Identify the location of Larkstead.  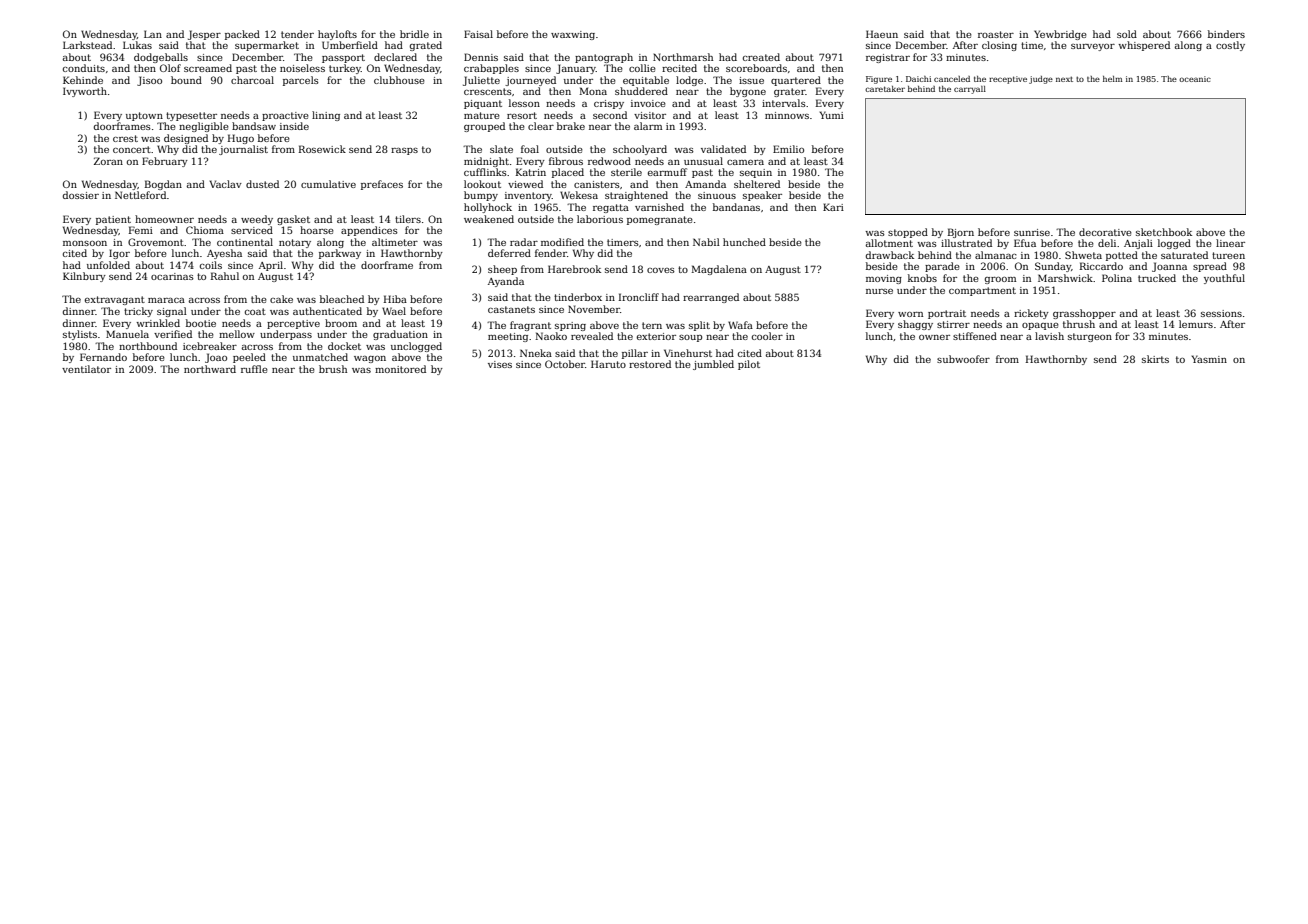
(87, 45).
